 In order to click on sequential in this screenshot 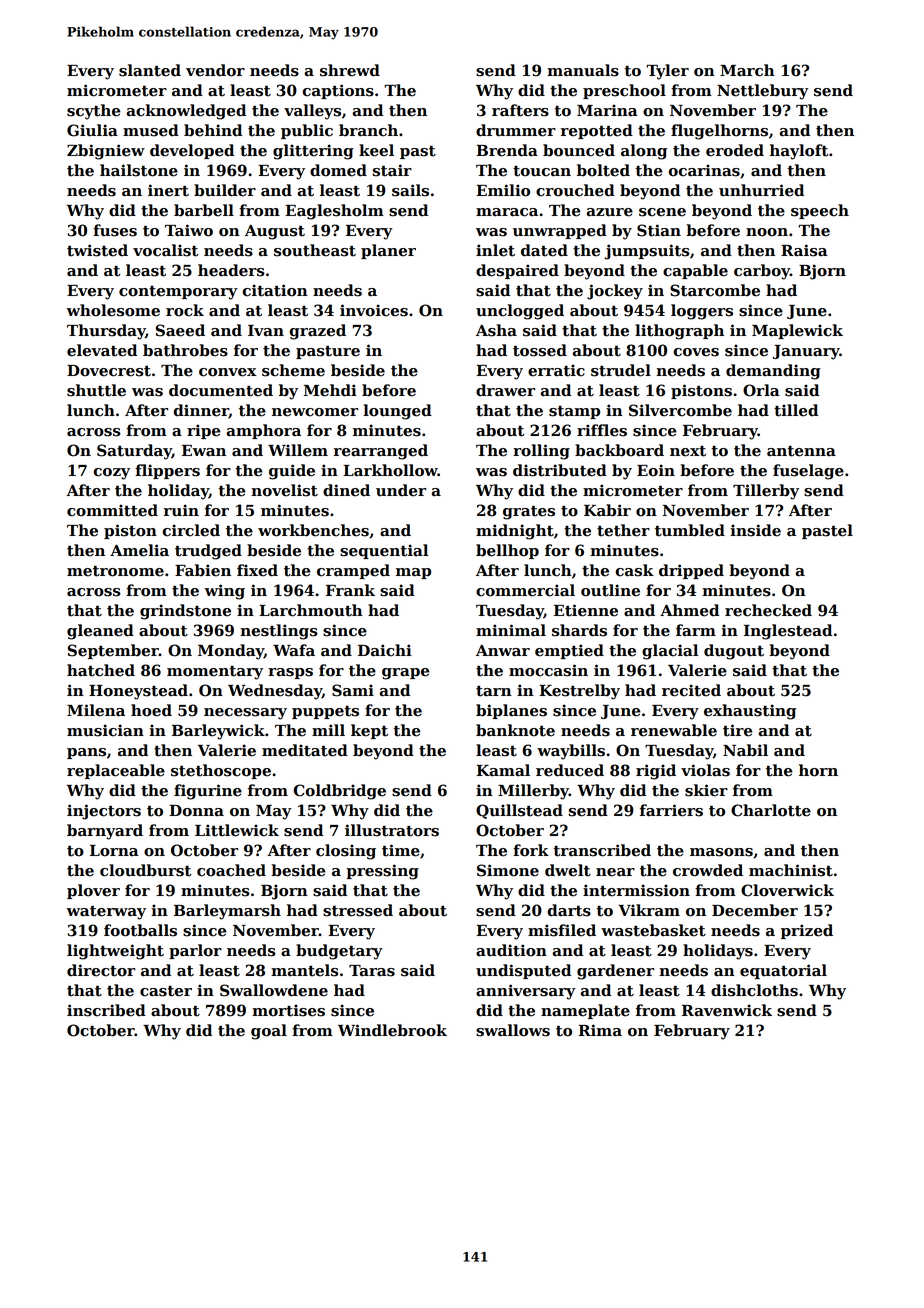, I will do `click(384, 551)`.
